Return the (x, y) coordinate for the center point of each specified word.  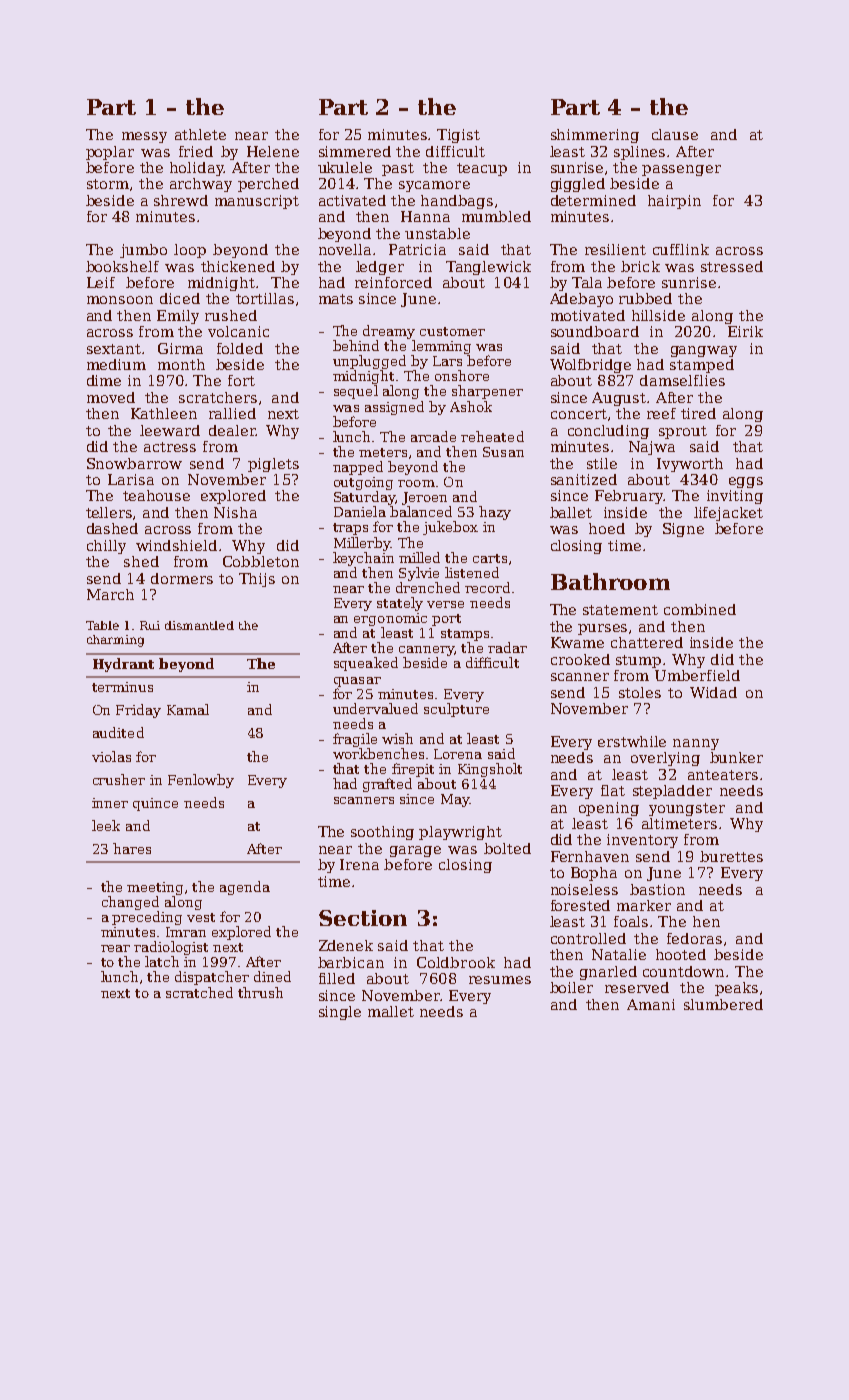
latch (162, 961)
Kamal (188, 709)
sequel (356, 392)
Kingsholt (490, 770)
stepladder (672, 792)
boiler (571, 987)
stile (602, 463)
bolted (507, 848)
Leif (101, 282)
